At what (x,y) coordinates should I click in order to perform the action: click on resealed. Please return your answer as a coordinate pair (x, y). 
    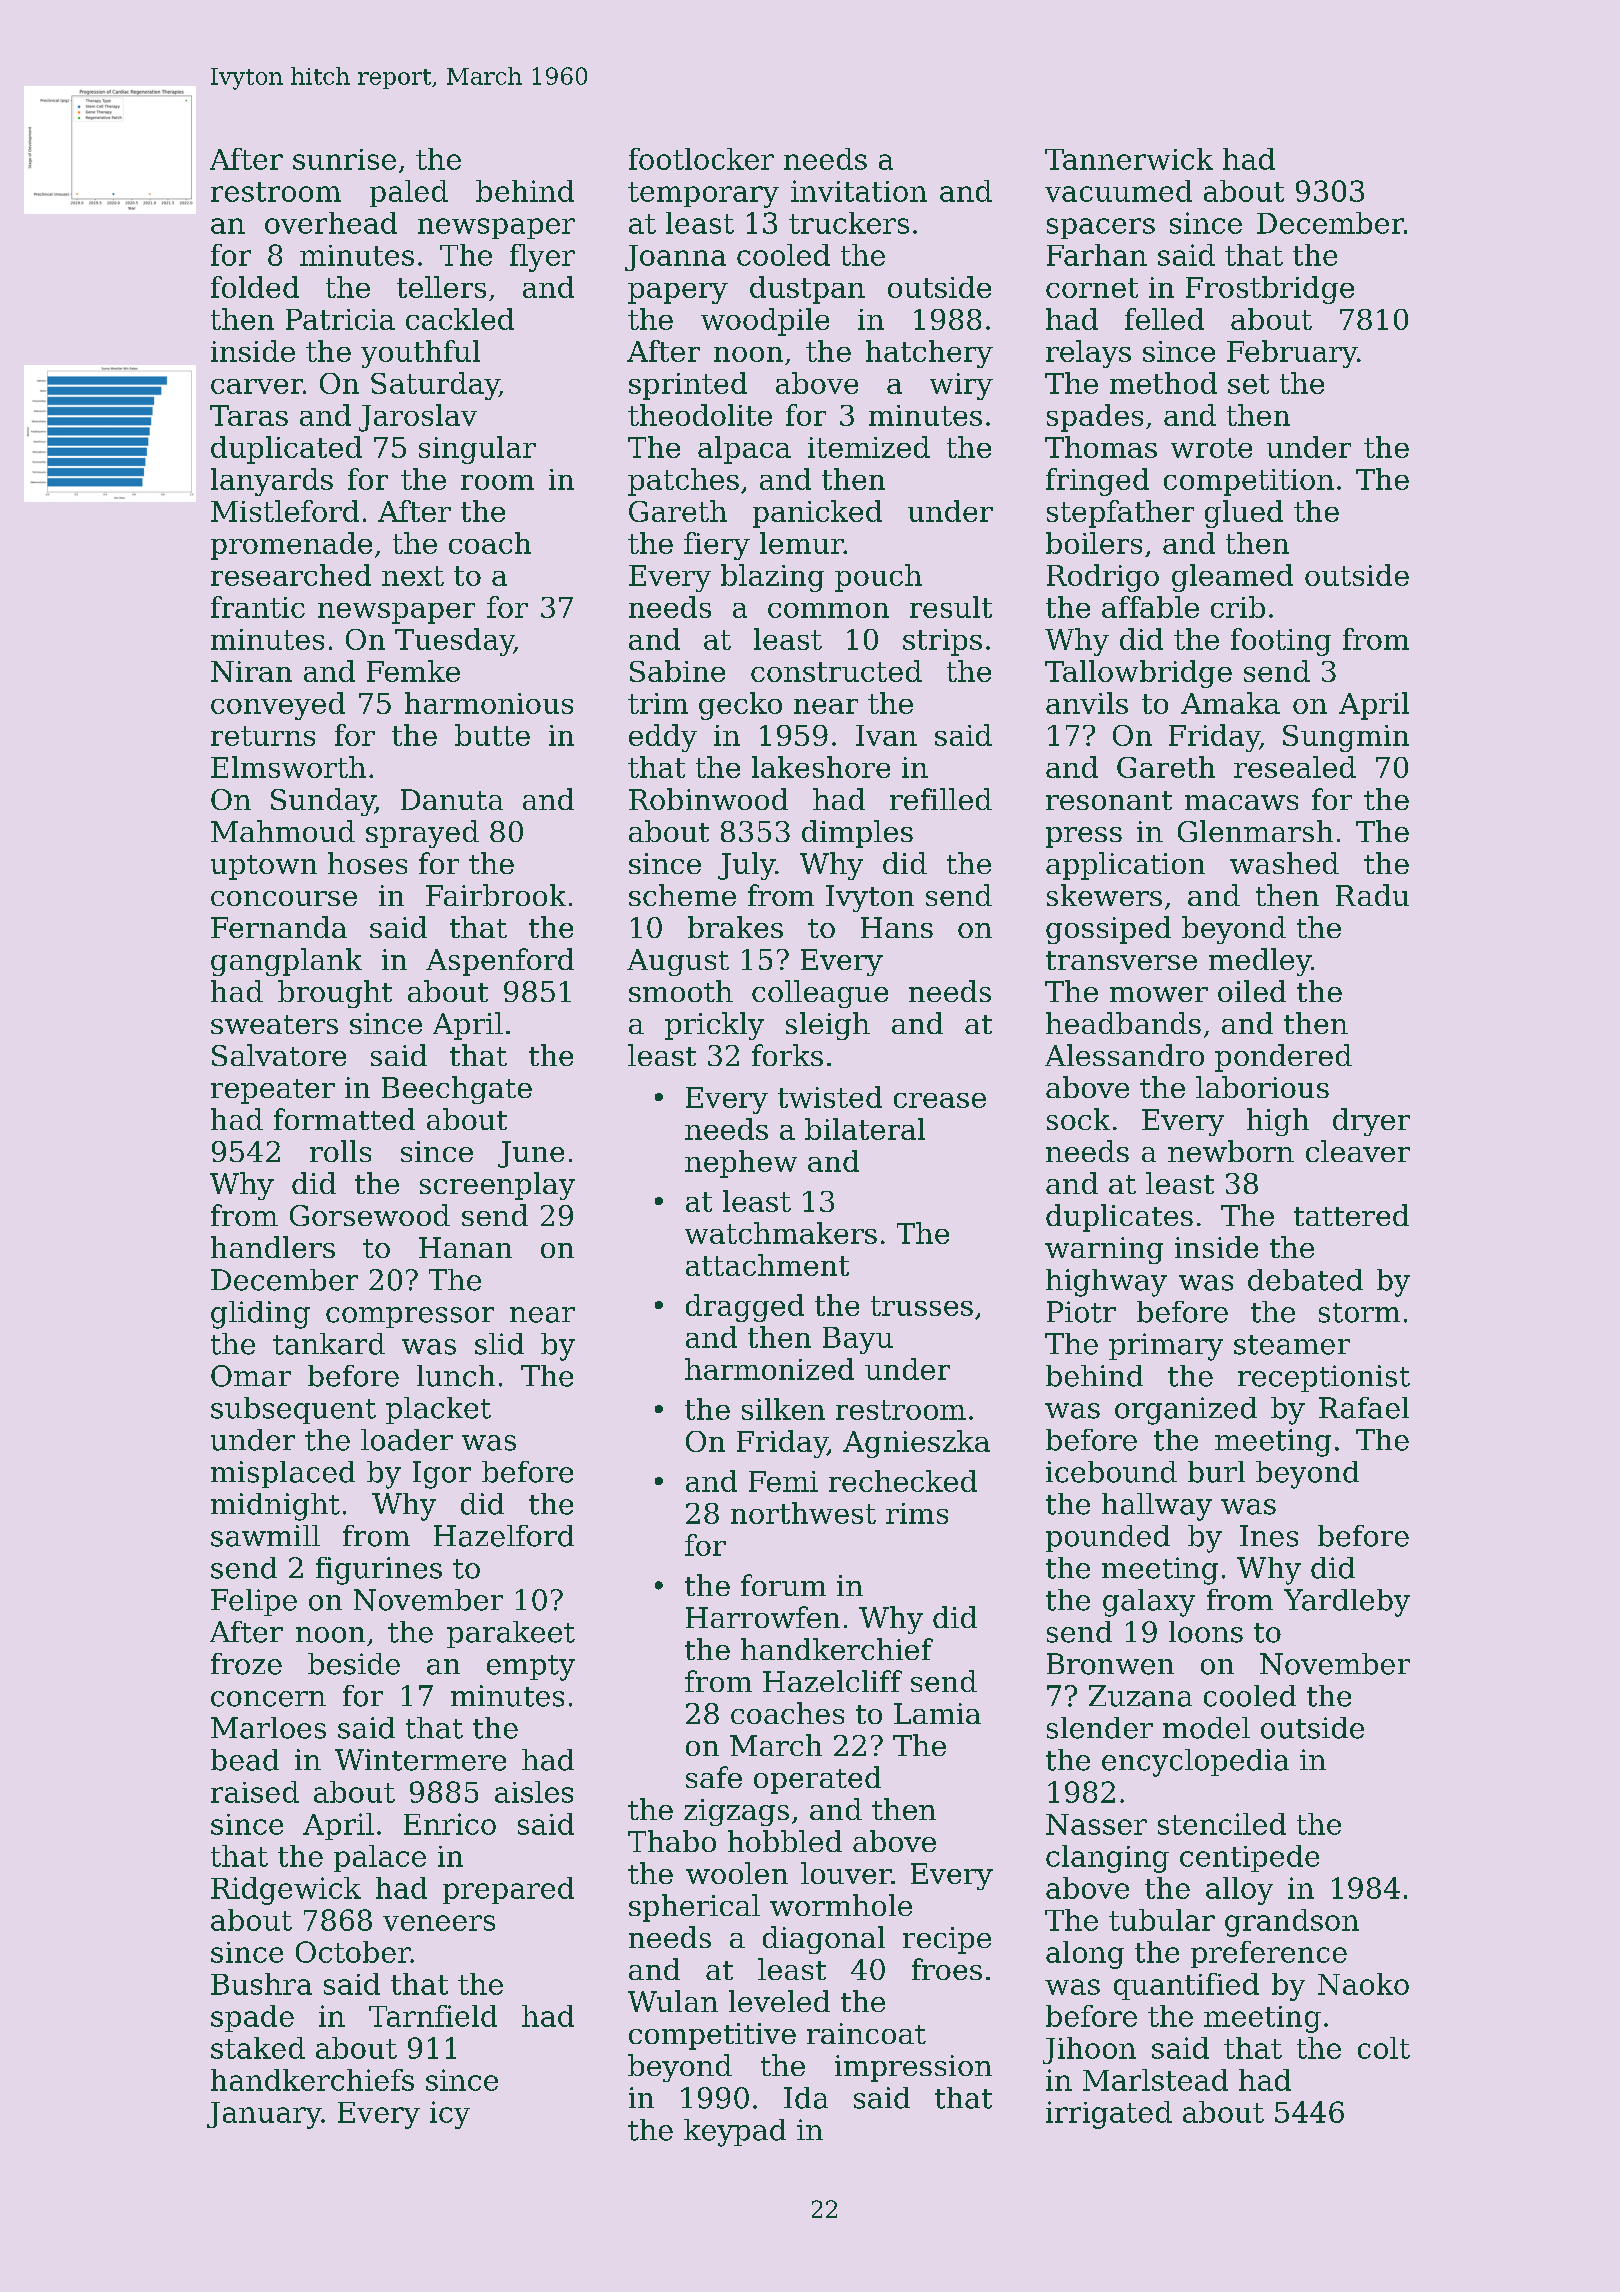
    Looking at the image, I should click on (1295, 767).
